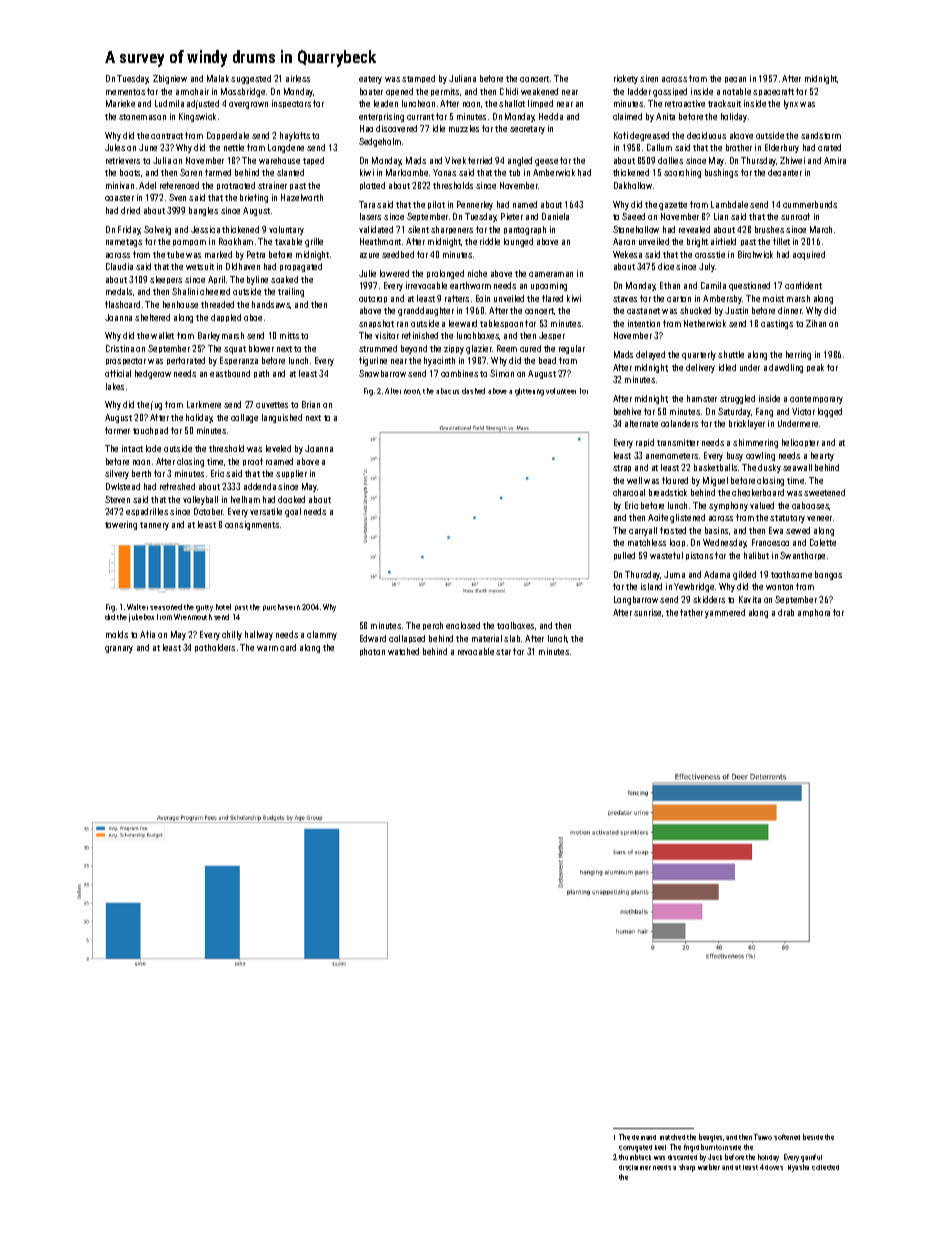 The height and width of the screenshot is (1233, 952). I want to click on potholders, so click(215, 648).
